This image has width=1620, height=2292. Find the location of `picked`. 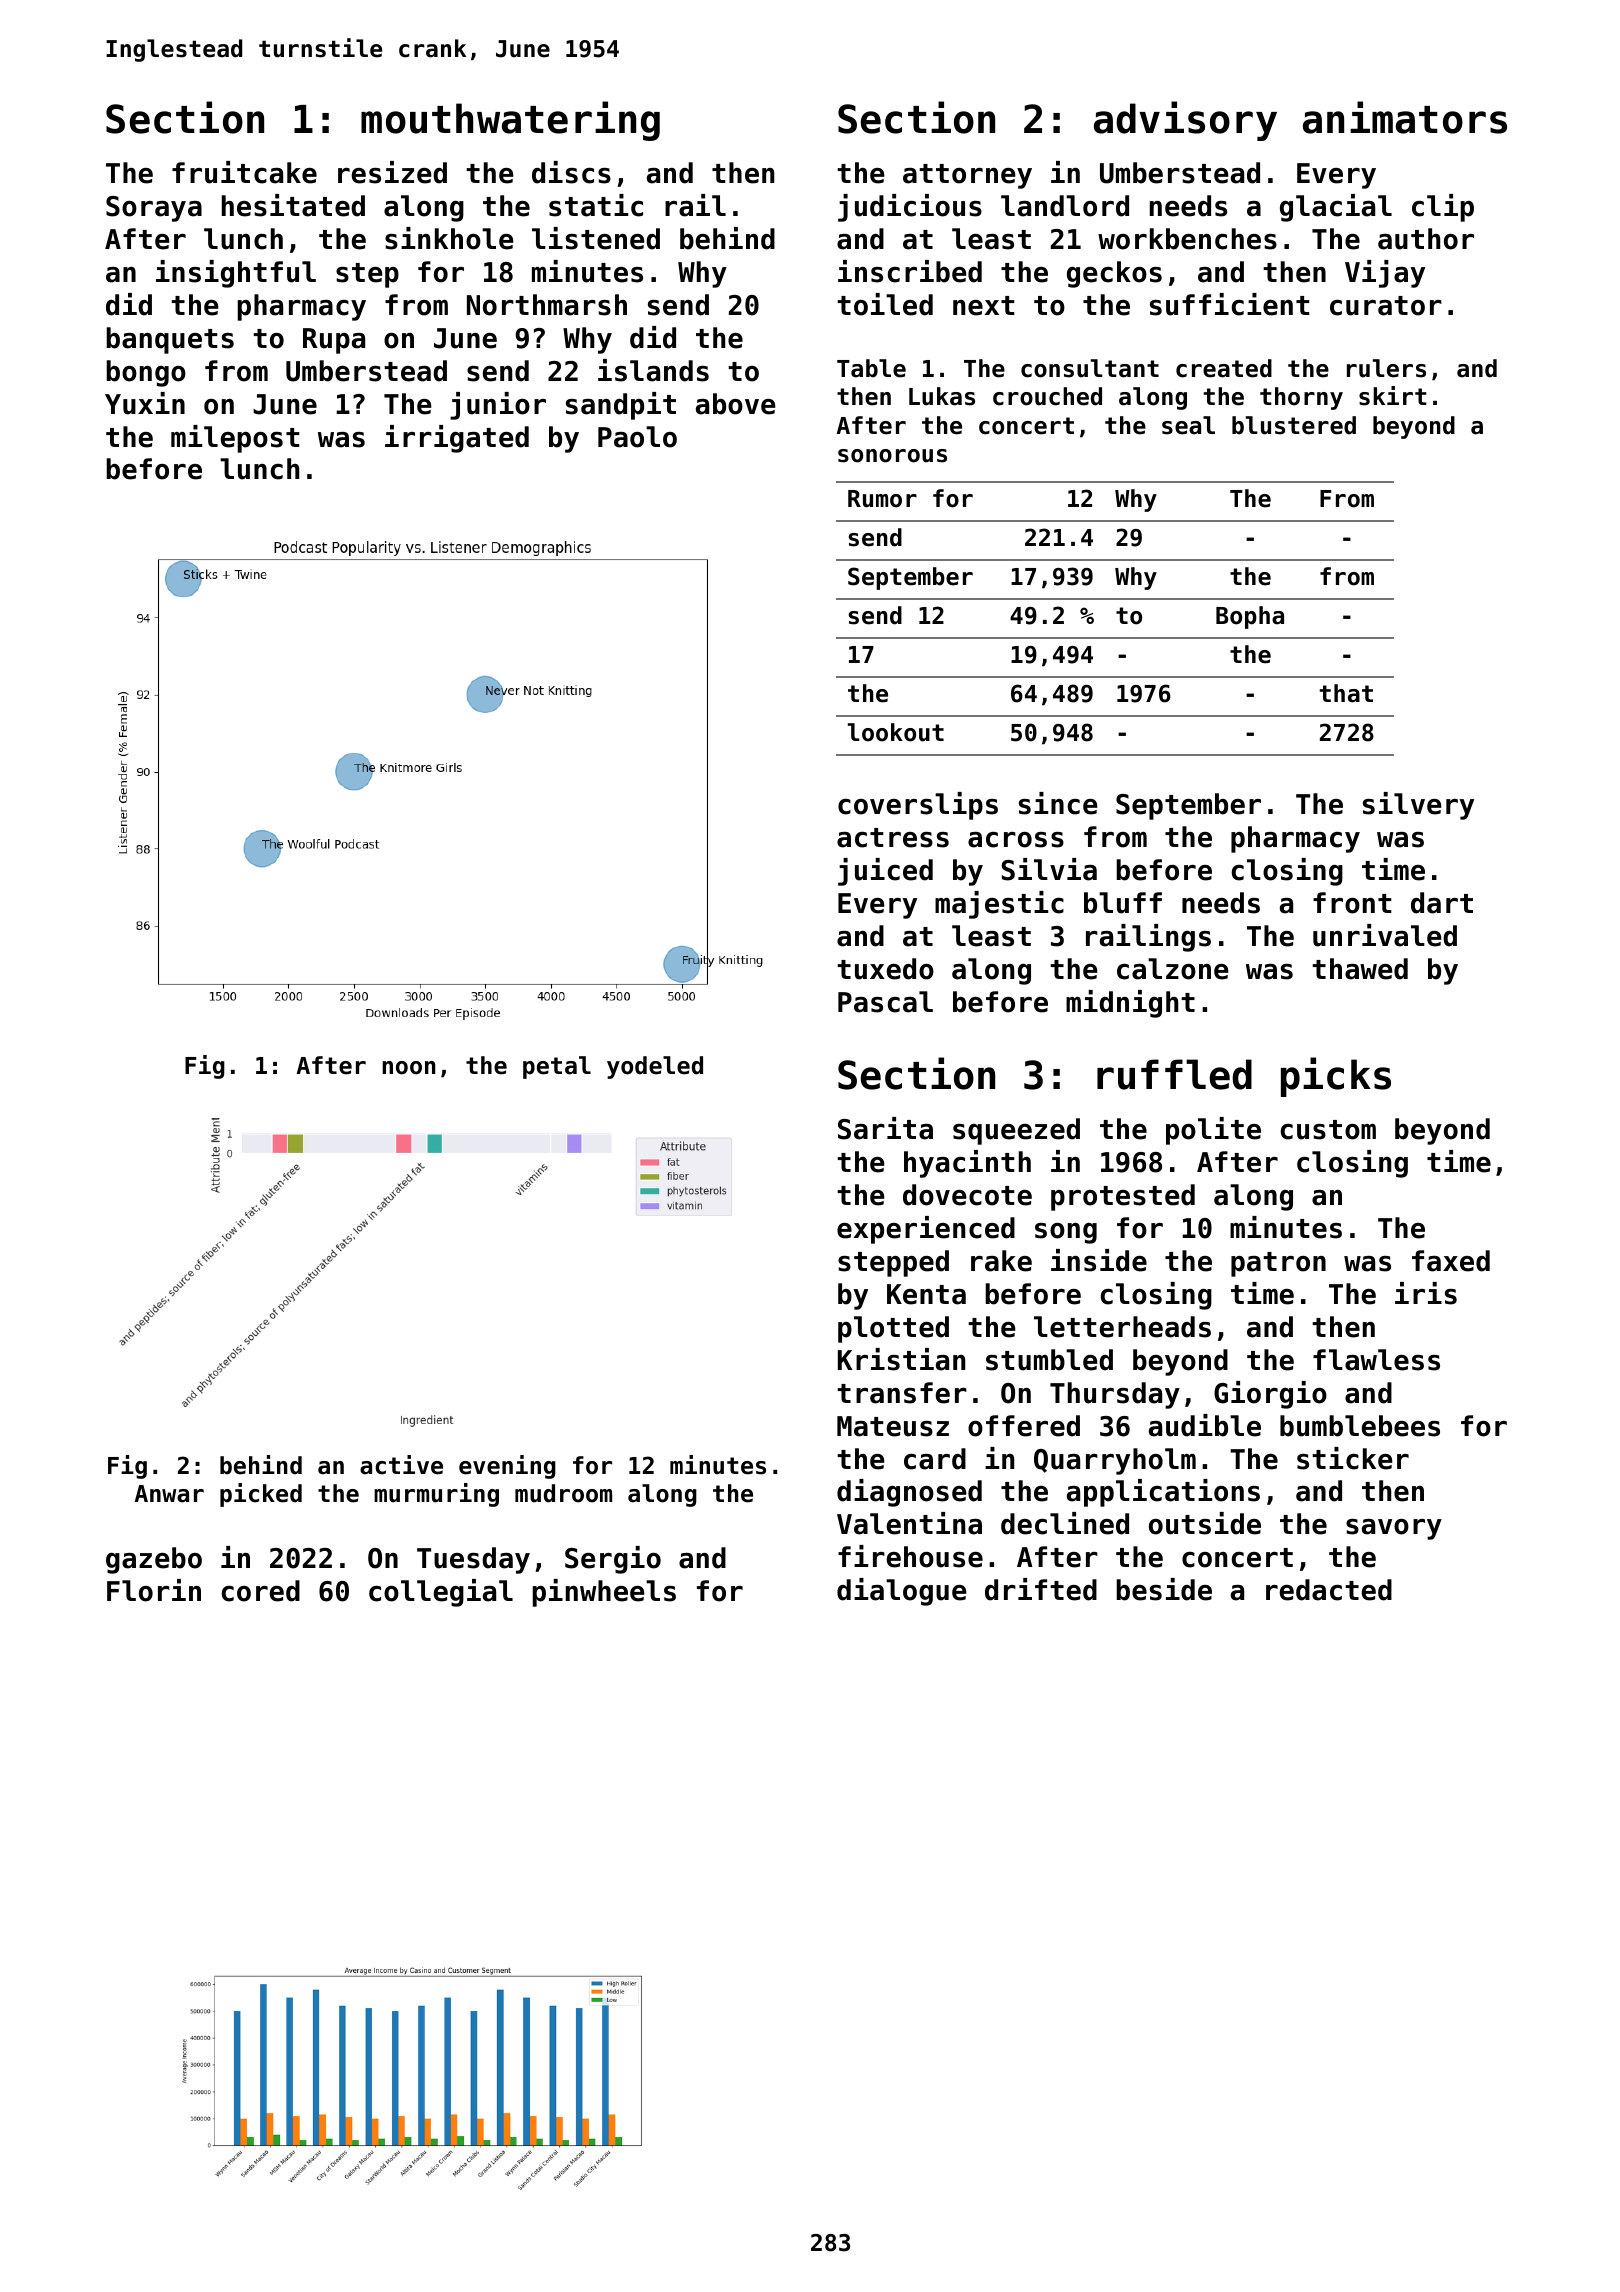

picked is located at coordinates (261, 1495).
